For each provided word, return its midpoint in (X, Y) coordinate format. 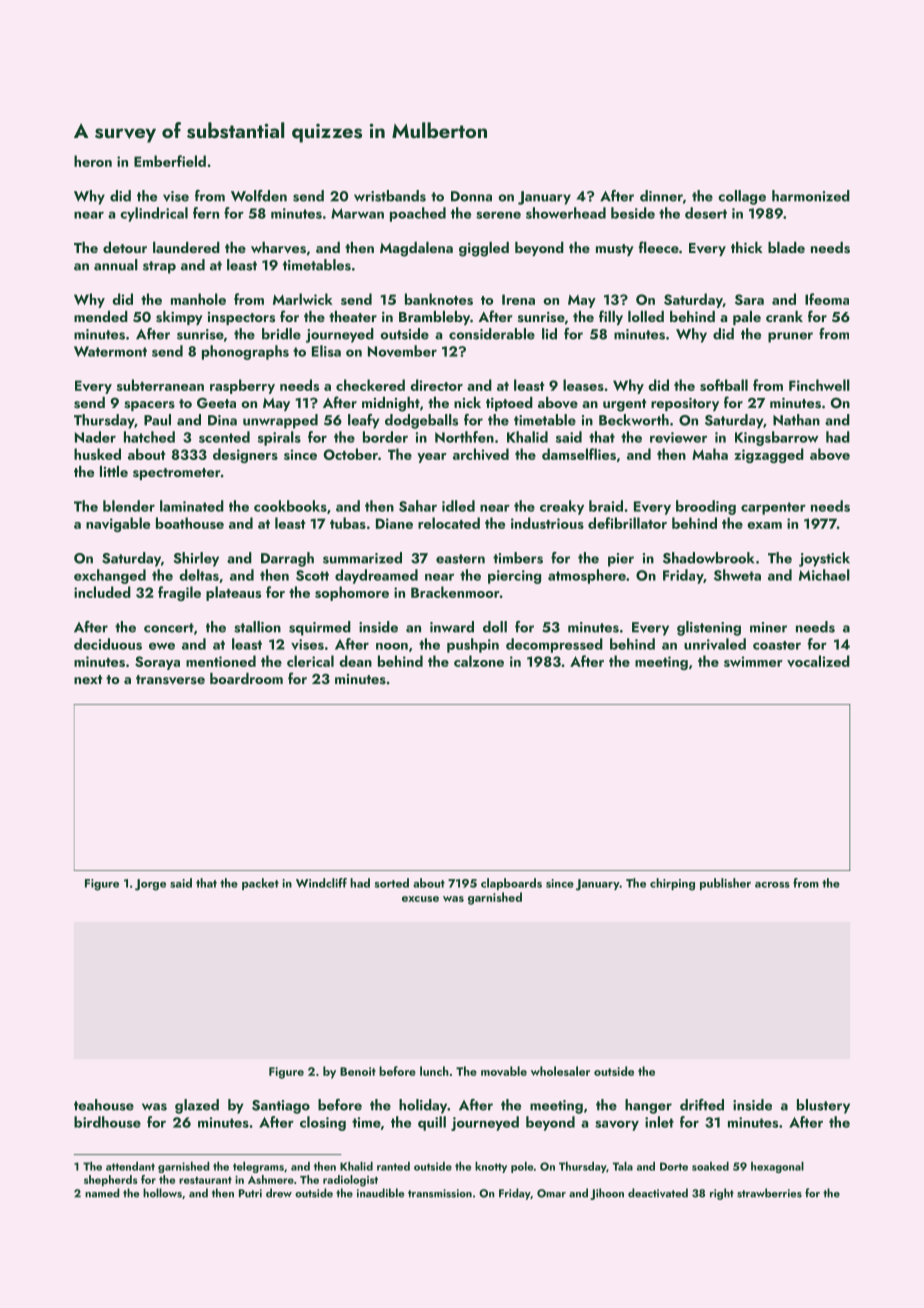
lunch (434, 1071)
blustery (823, 1106)
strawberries (769, 1193)
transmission (440, 1193)
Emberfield (170, 161)
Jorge (150, 885)
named (102, 1193)
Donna (471, 196)
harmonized (811, 196)
